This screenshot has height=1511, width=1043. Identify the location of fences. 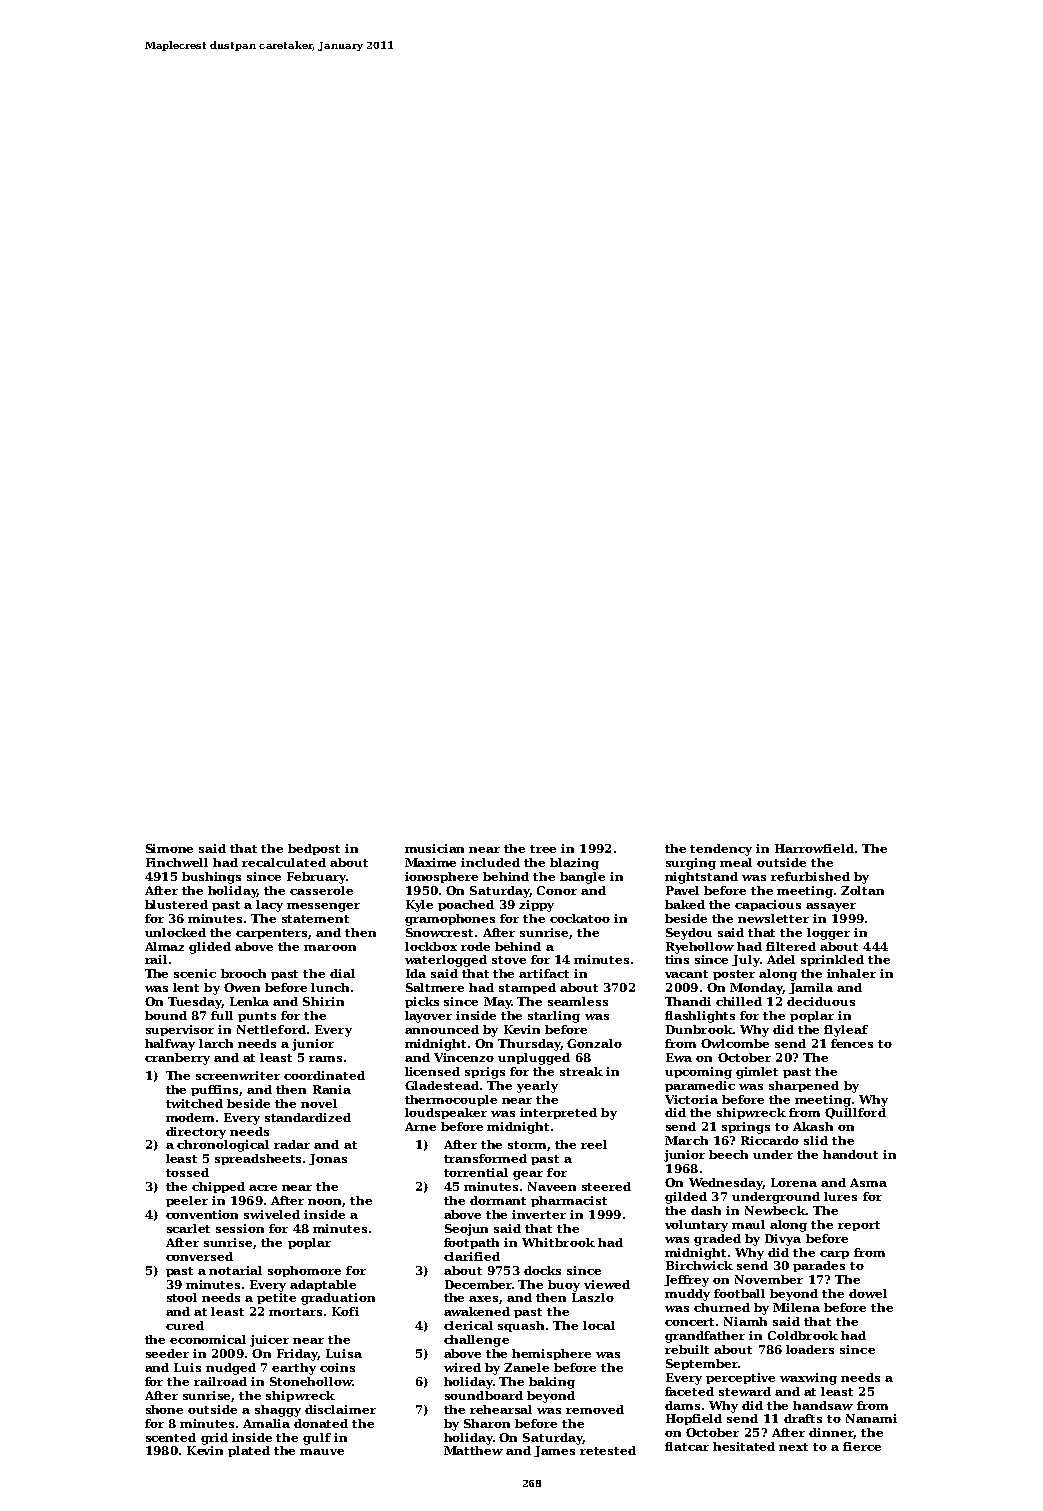
(852, 1043).
